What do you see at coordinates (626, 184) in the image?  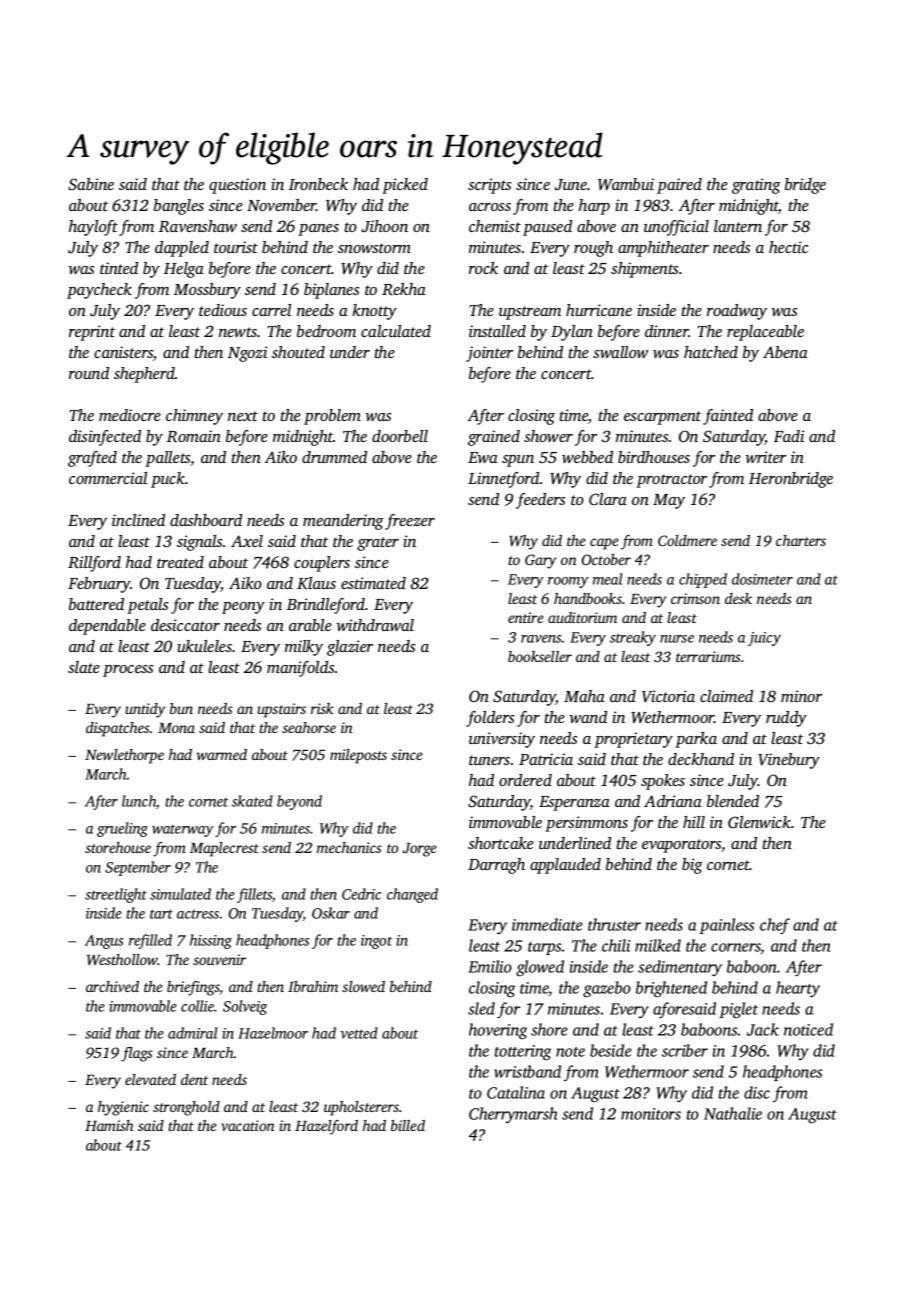 I see `Wambui` at bounding box center [626, 184].
